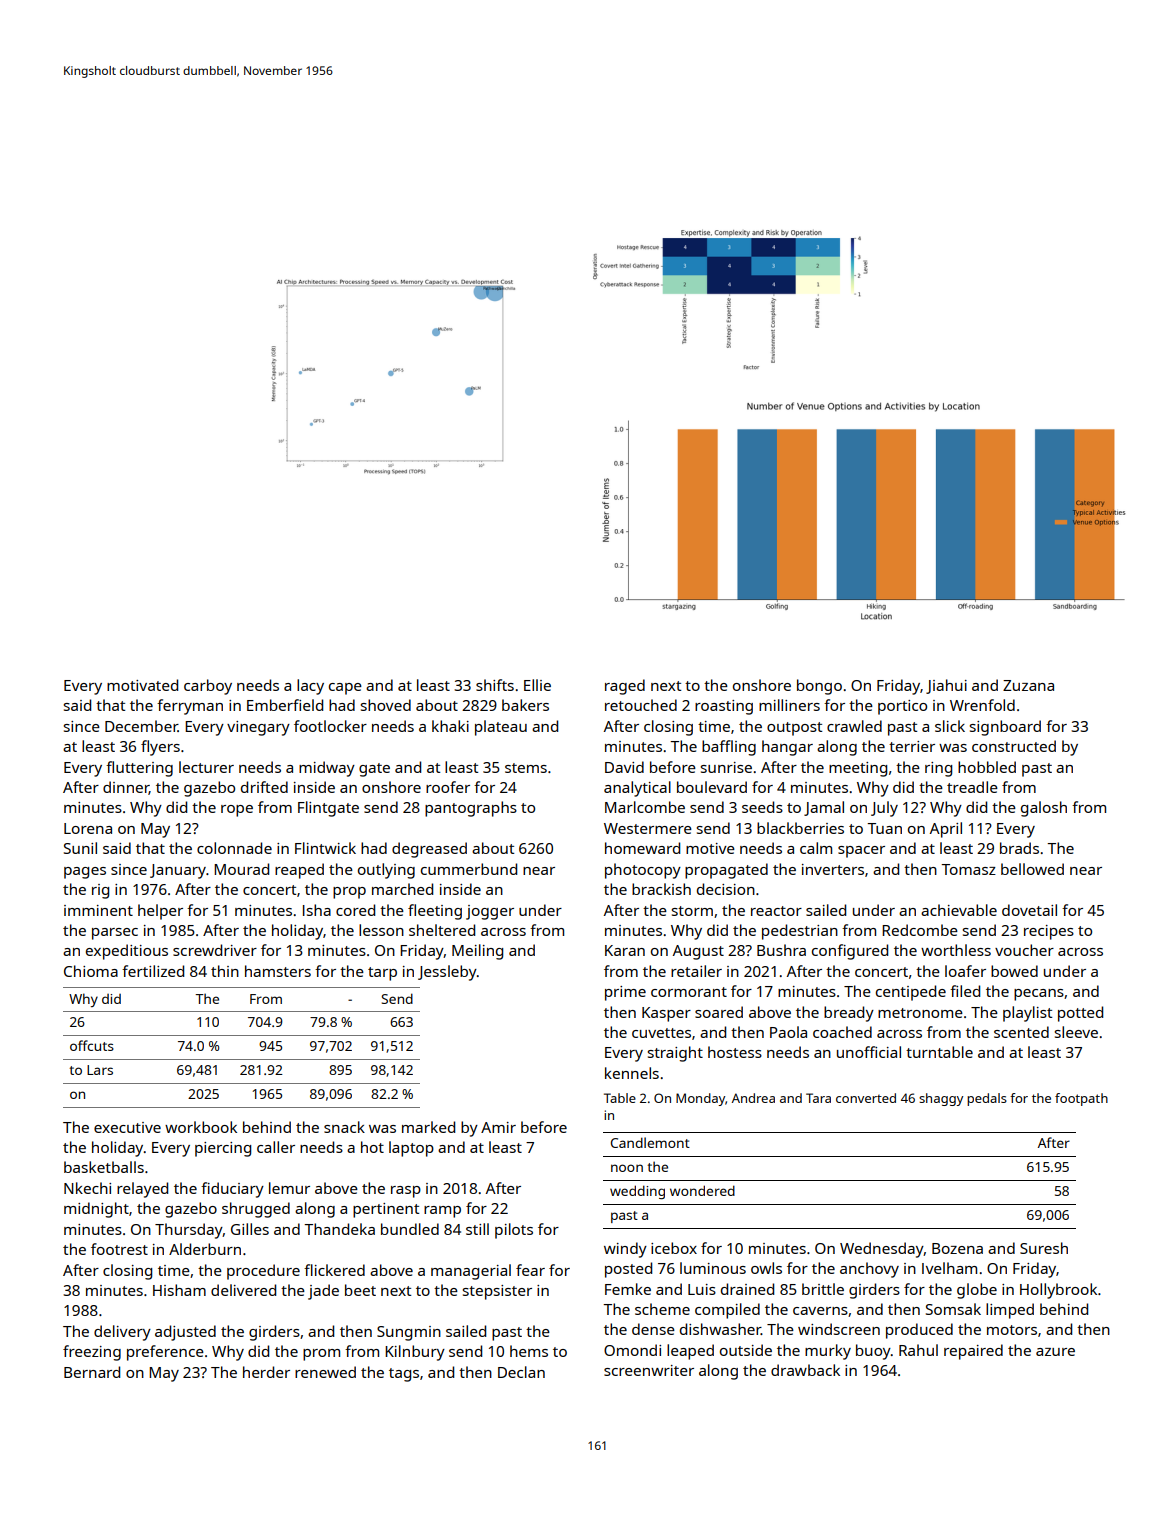 Image resolution: width=1175 pixels, height=1520 pixels. Describe the element at coordinates (788, 1032) in the screenshot. I see `Paola` at that location.
